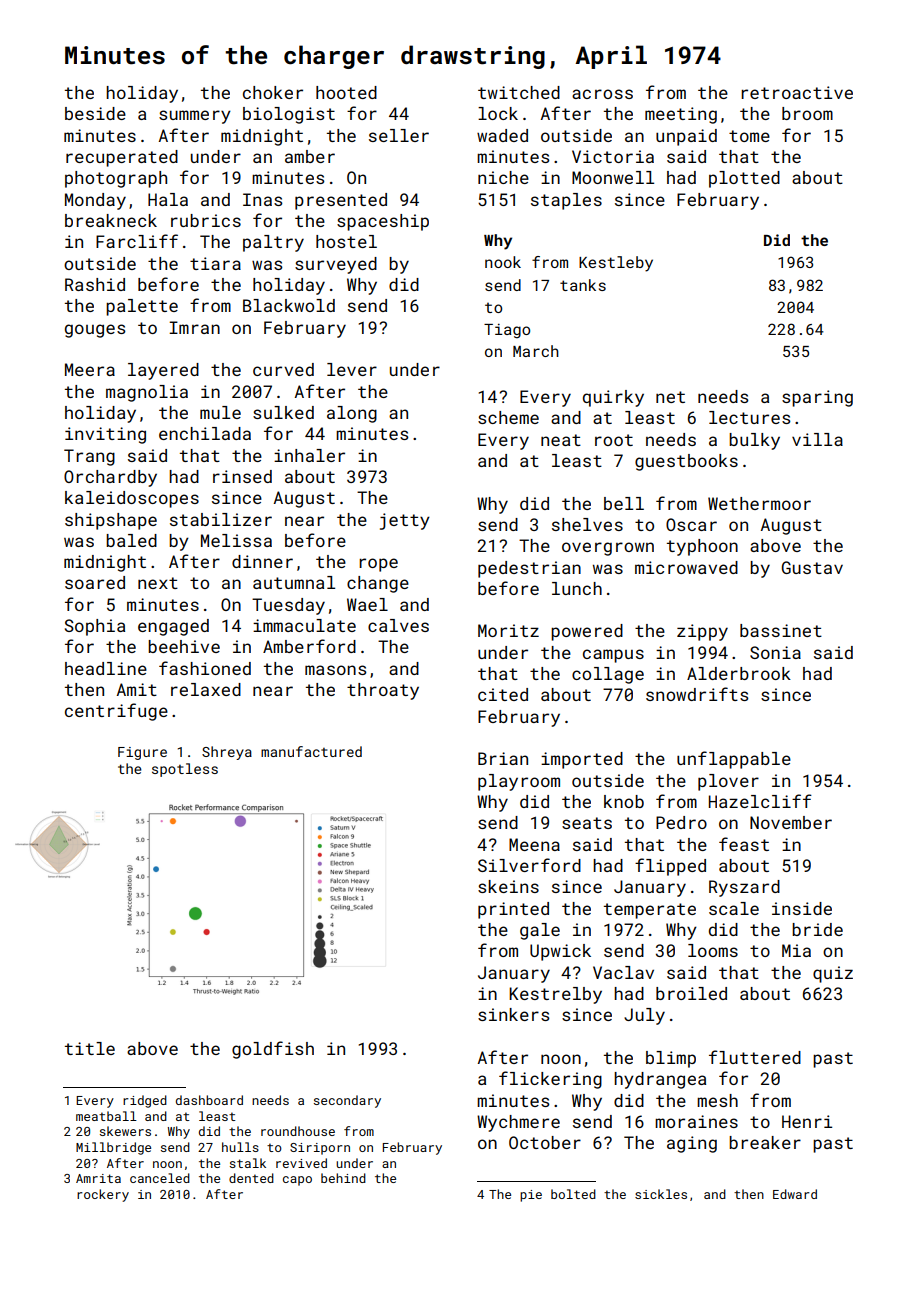 The height and width of the document is (1308, 924). I want to click on seller, so click(399, 135).
